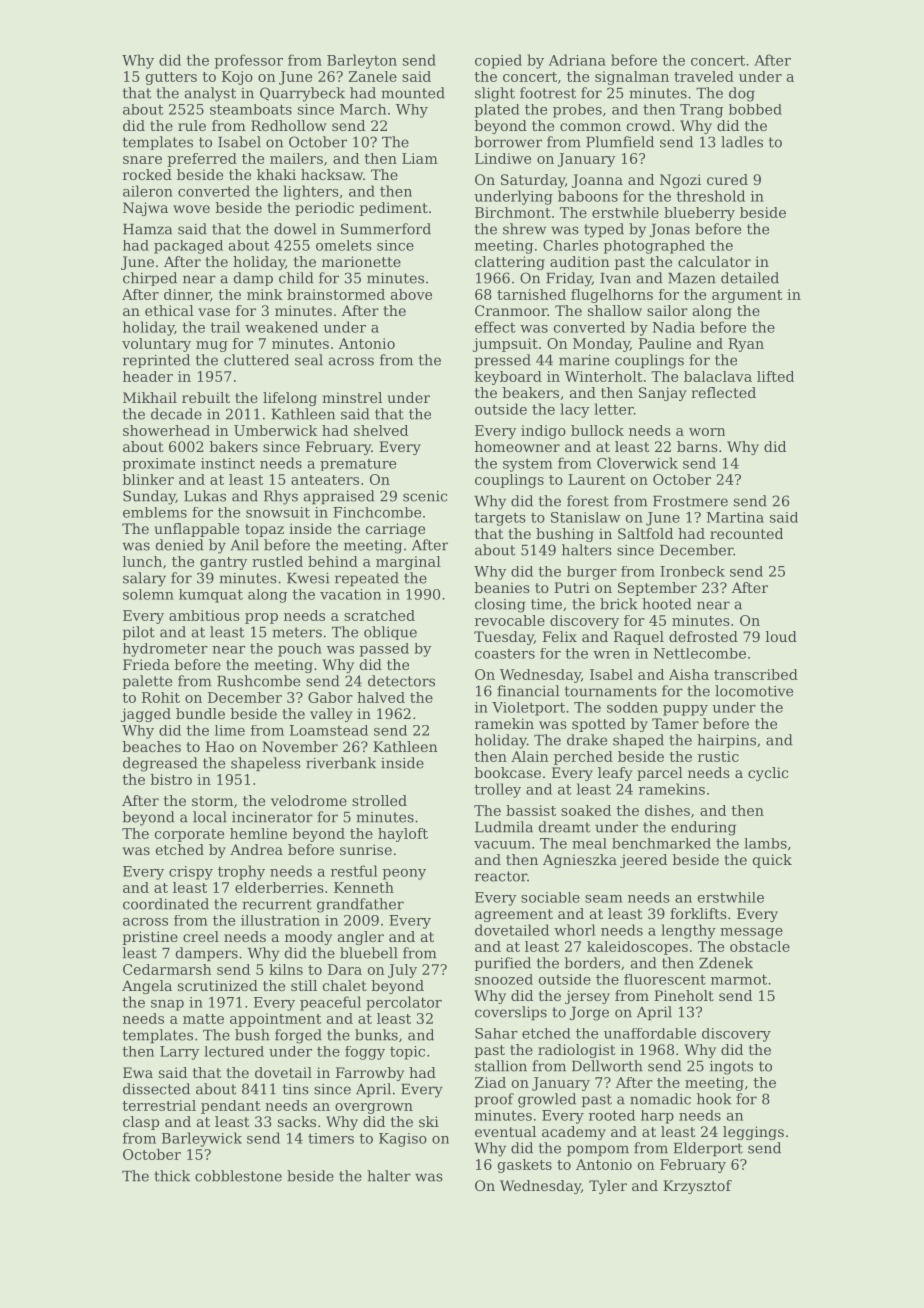 The width and height of the screenshot is (924, 1308). What do you see at coordinates (747, 296) in the screenshot?
I see `argument` at bounding box center [747, 296].
